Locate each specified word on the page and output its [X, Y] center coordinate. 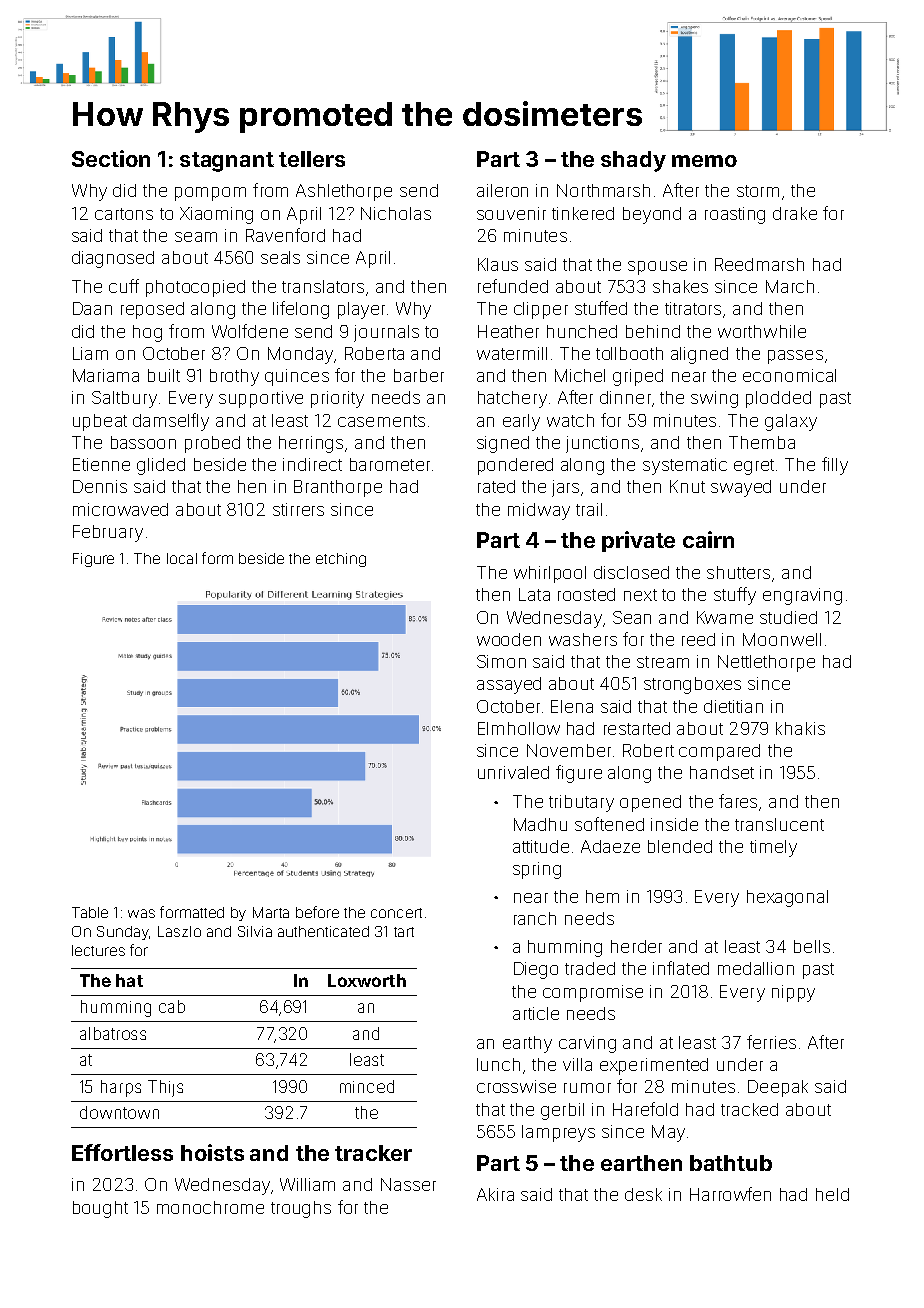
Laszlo [179, 931]
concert [396, 913]
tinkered [583, 213]
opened [650, 803]
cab [172, 1006]
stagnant [227, 162]
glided [161, 466]
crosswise [516, 1086]
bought [100, 1209]
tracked [749, 1109]
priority [337, 399]
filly [835, 466]
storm [758, 191]
